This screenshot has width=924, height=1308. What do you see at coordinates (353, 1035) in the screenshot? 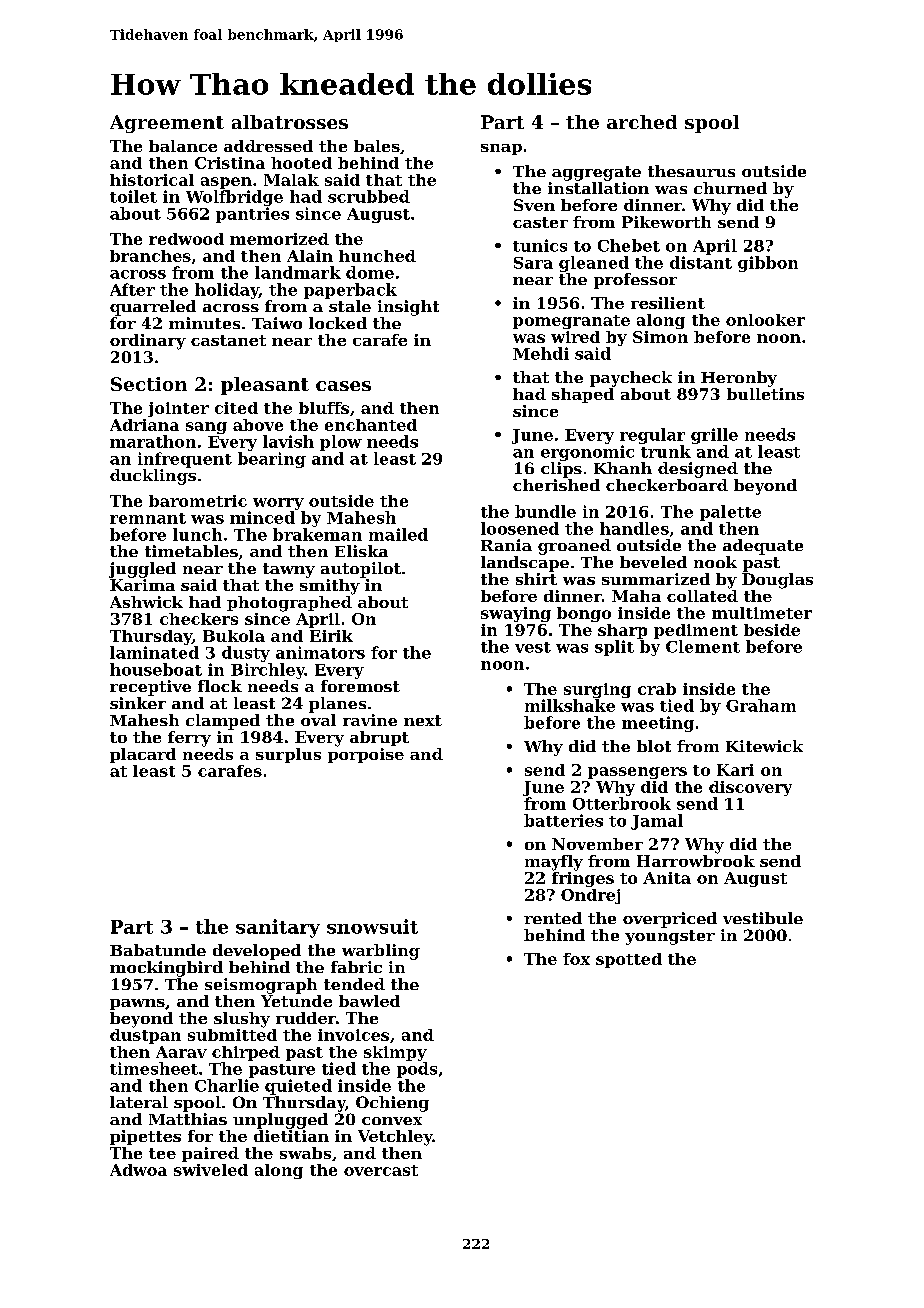
I see `invoices` at bounding box center [353, 1035].
